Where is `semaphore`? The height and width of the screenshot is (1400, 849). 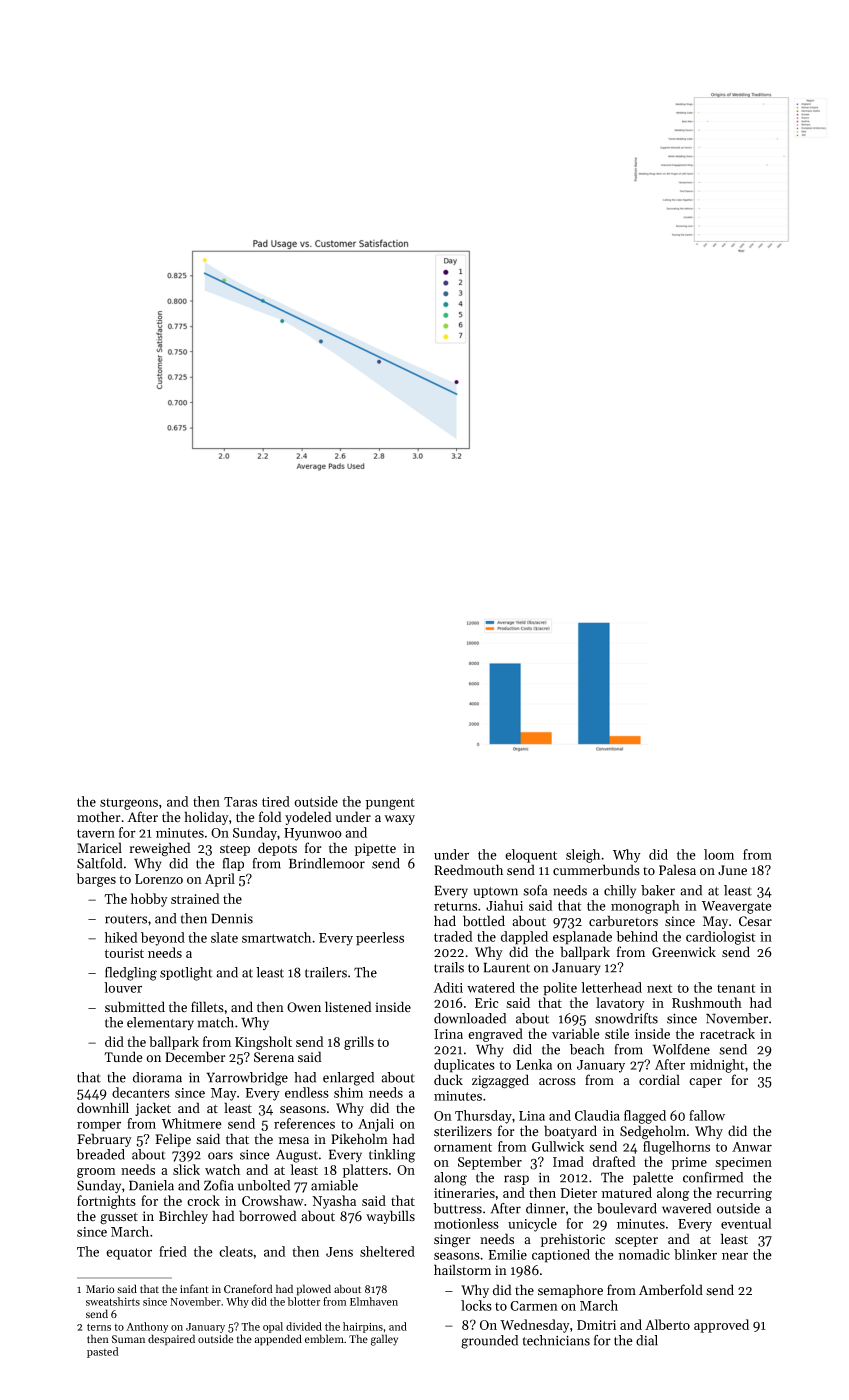
semaphore is located at coordinates (570, 1291).
